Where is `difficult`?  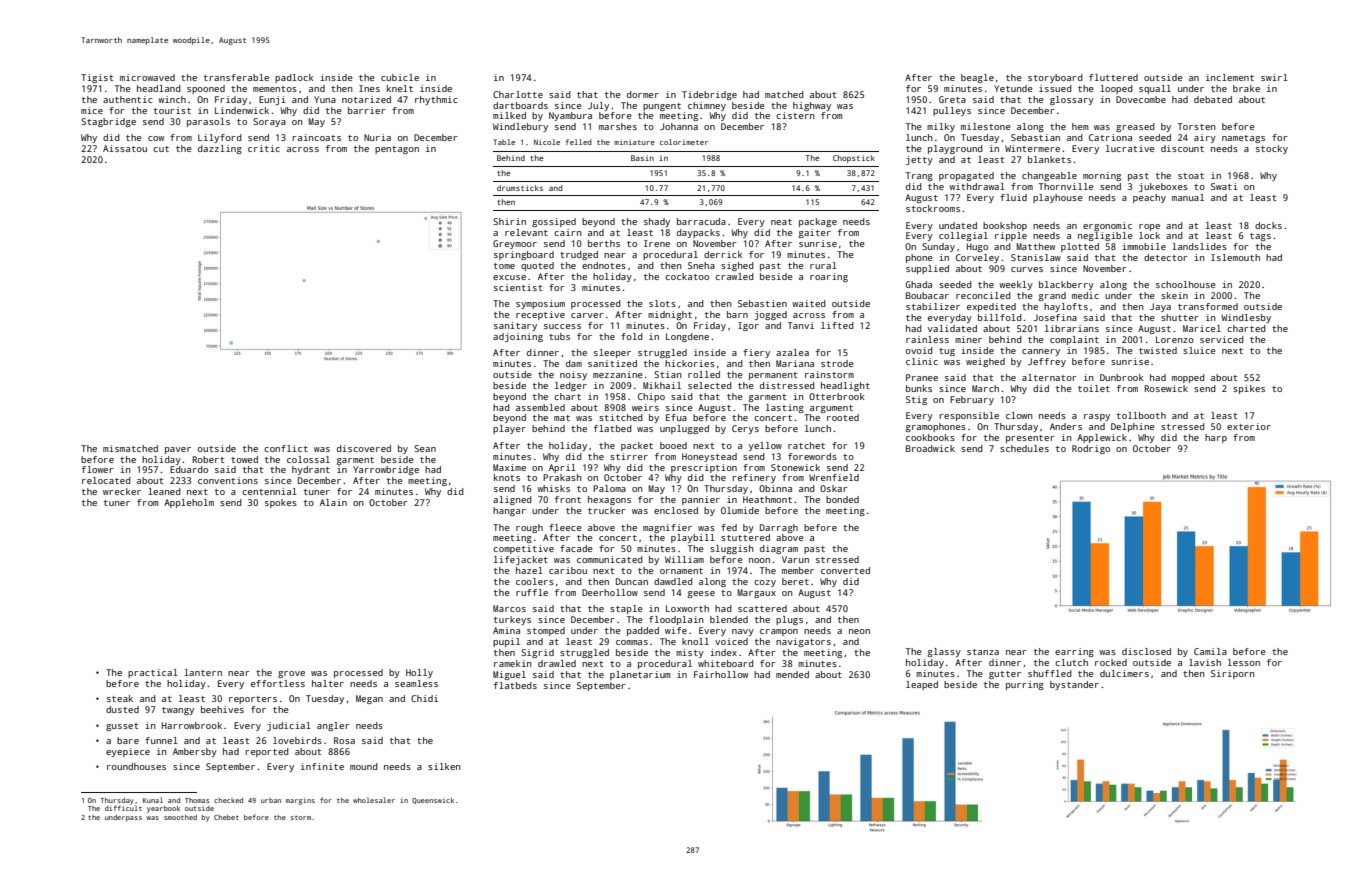
difficult is located at coordinates (123, 808).
